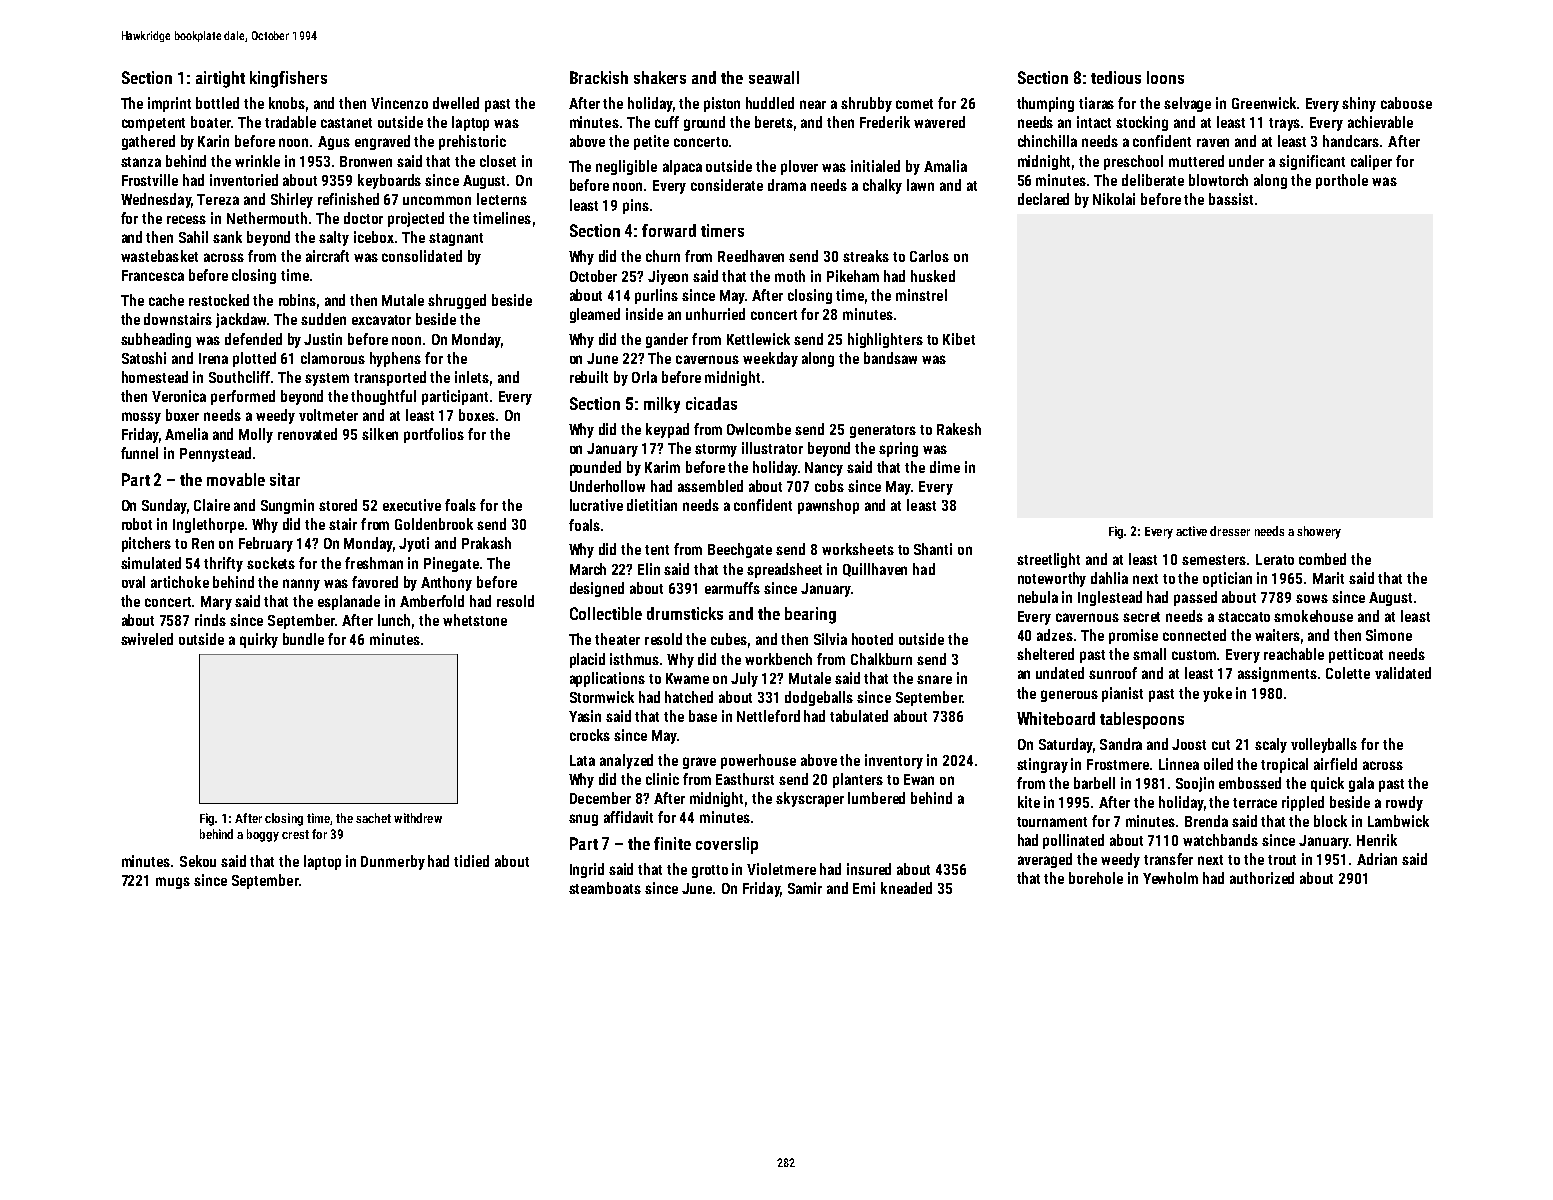 The height and width of the image is (1200, 1553). I want to click on porthole, so click(1342, 181).
